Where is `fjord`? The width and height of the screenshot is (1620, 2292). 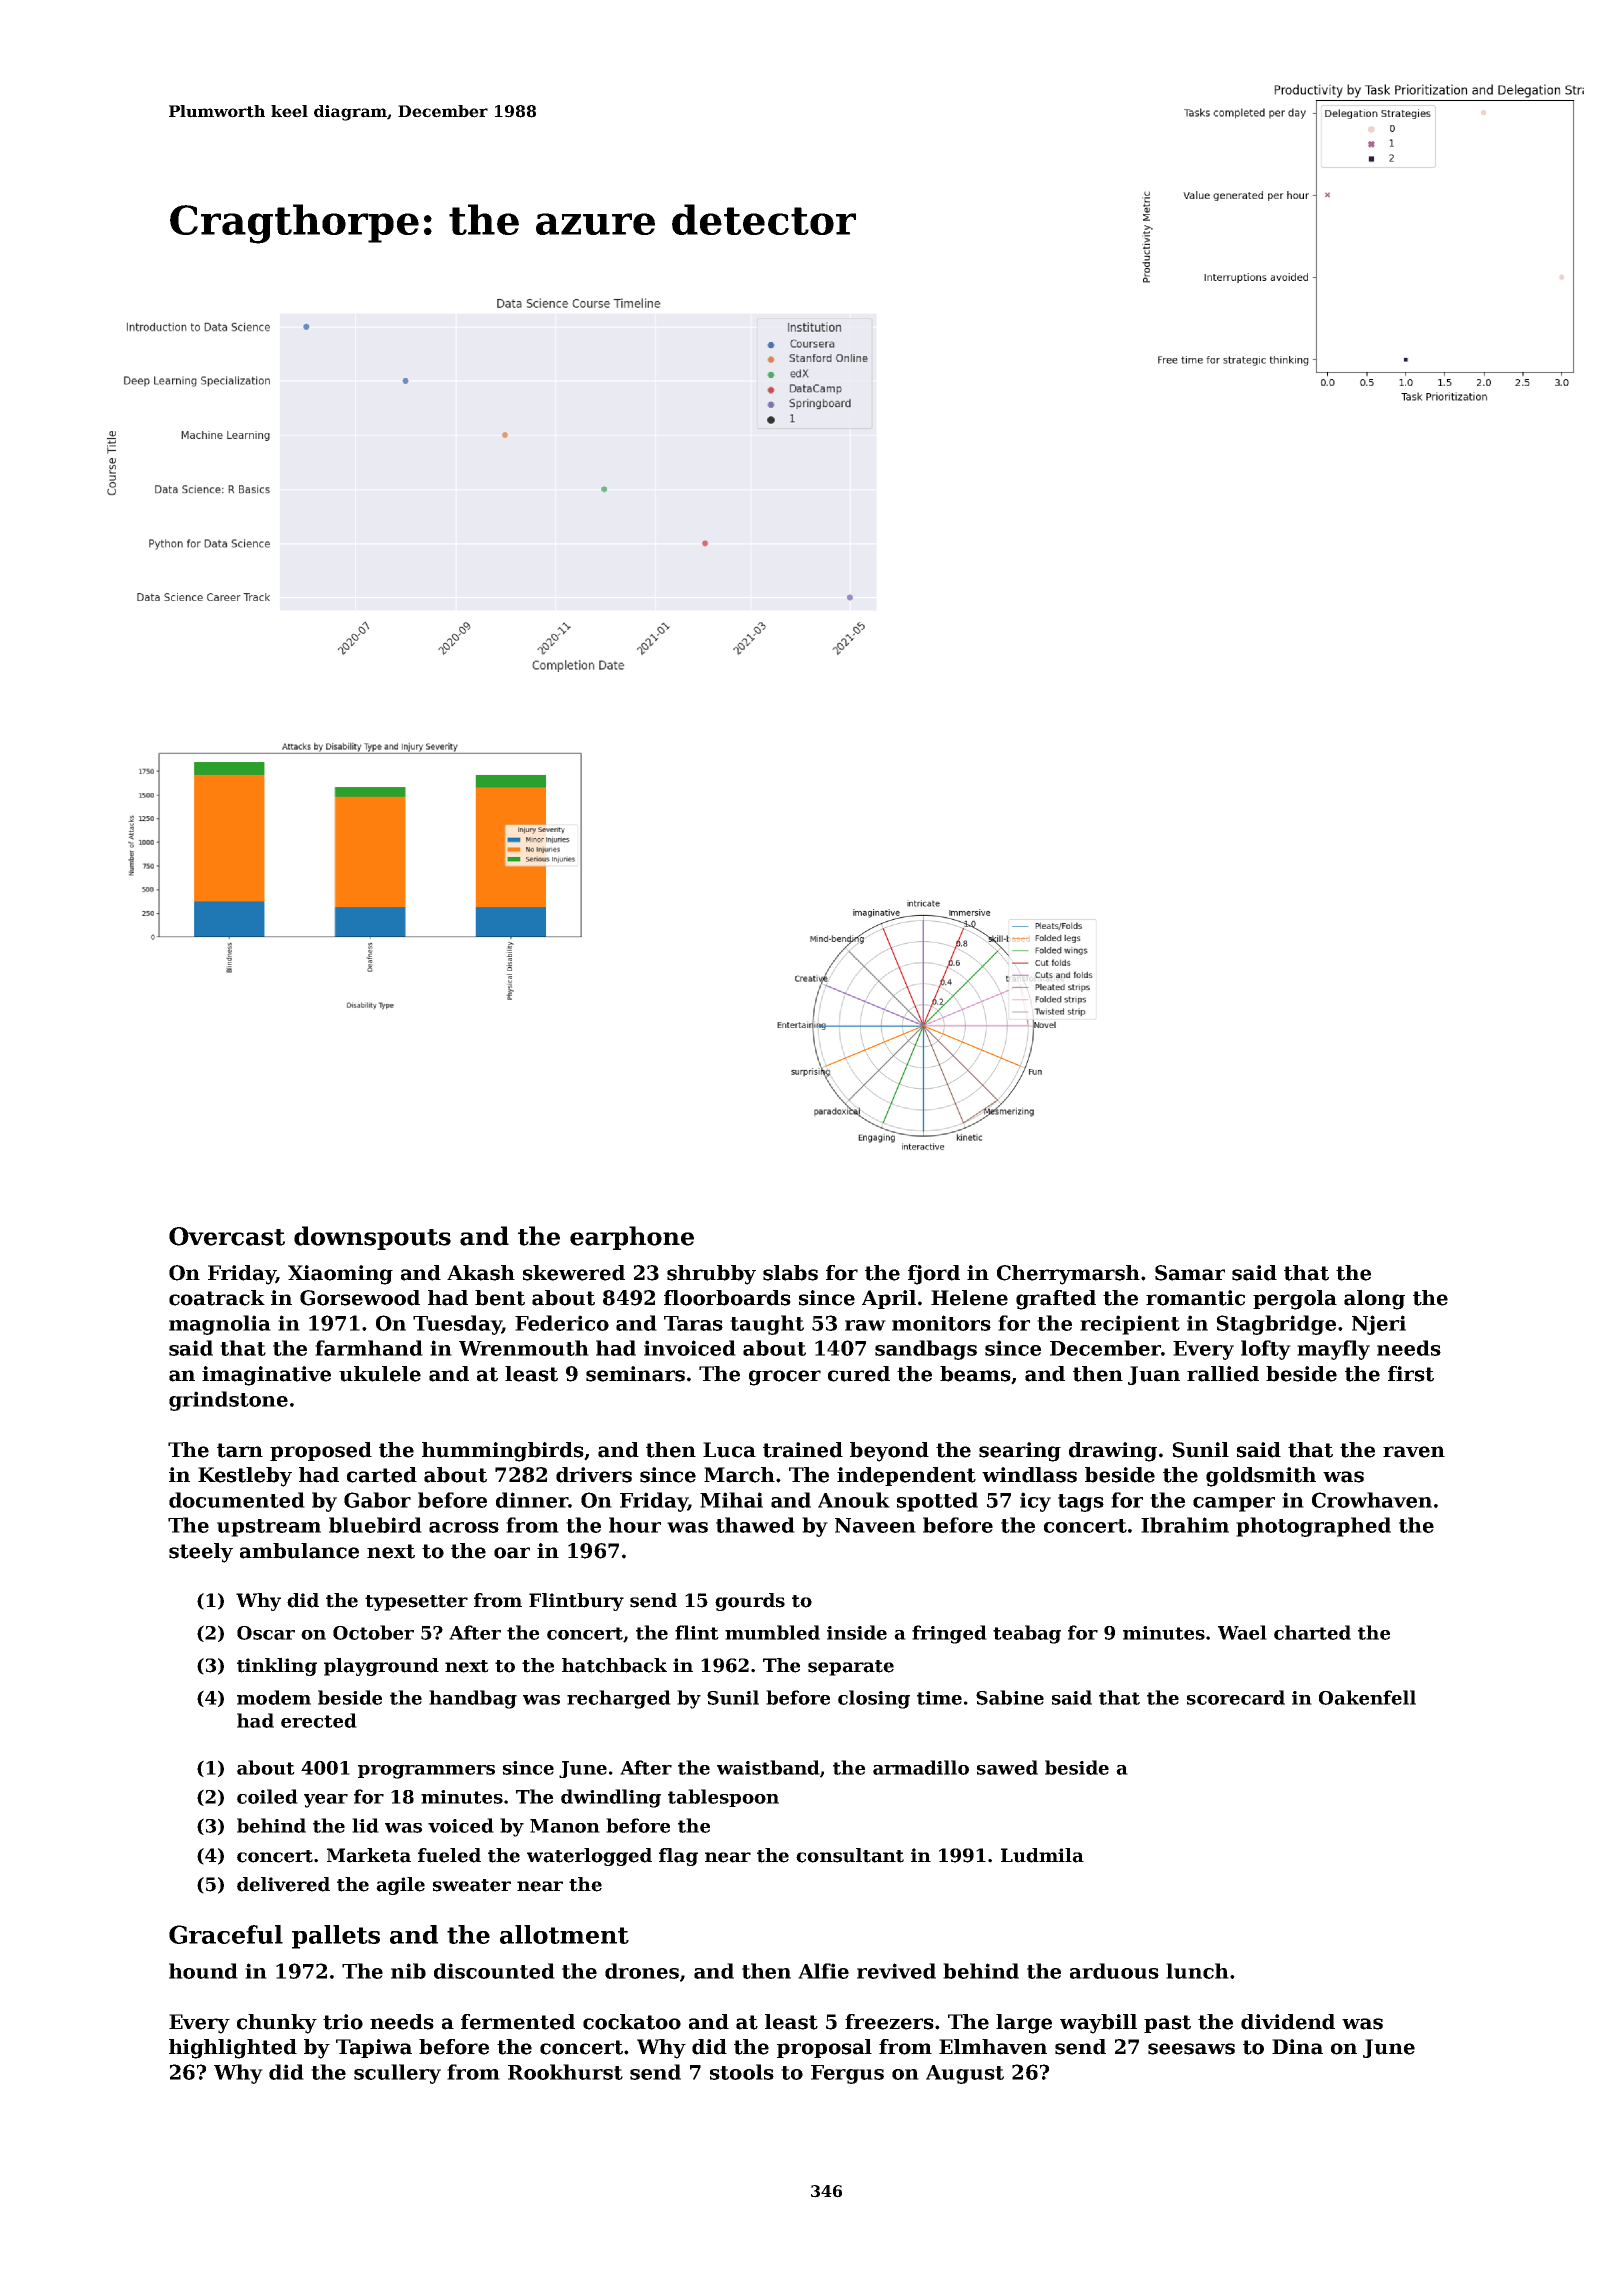 fjord is located at coordinates (934, 1275).
